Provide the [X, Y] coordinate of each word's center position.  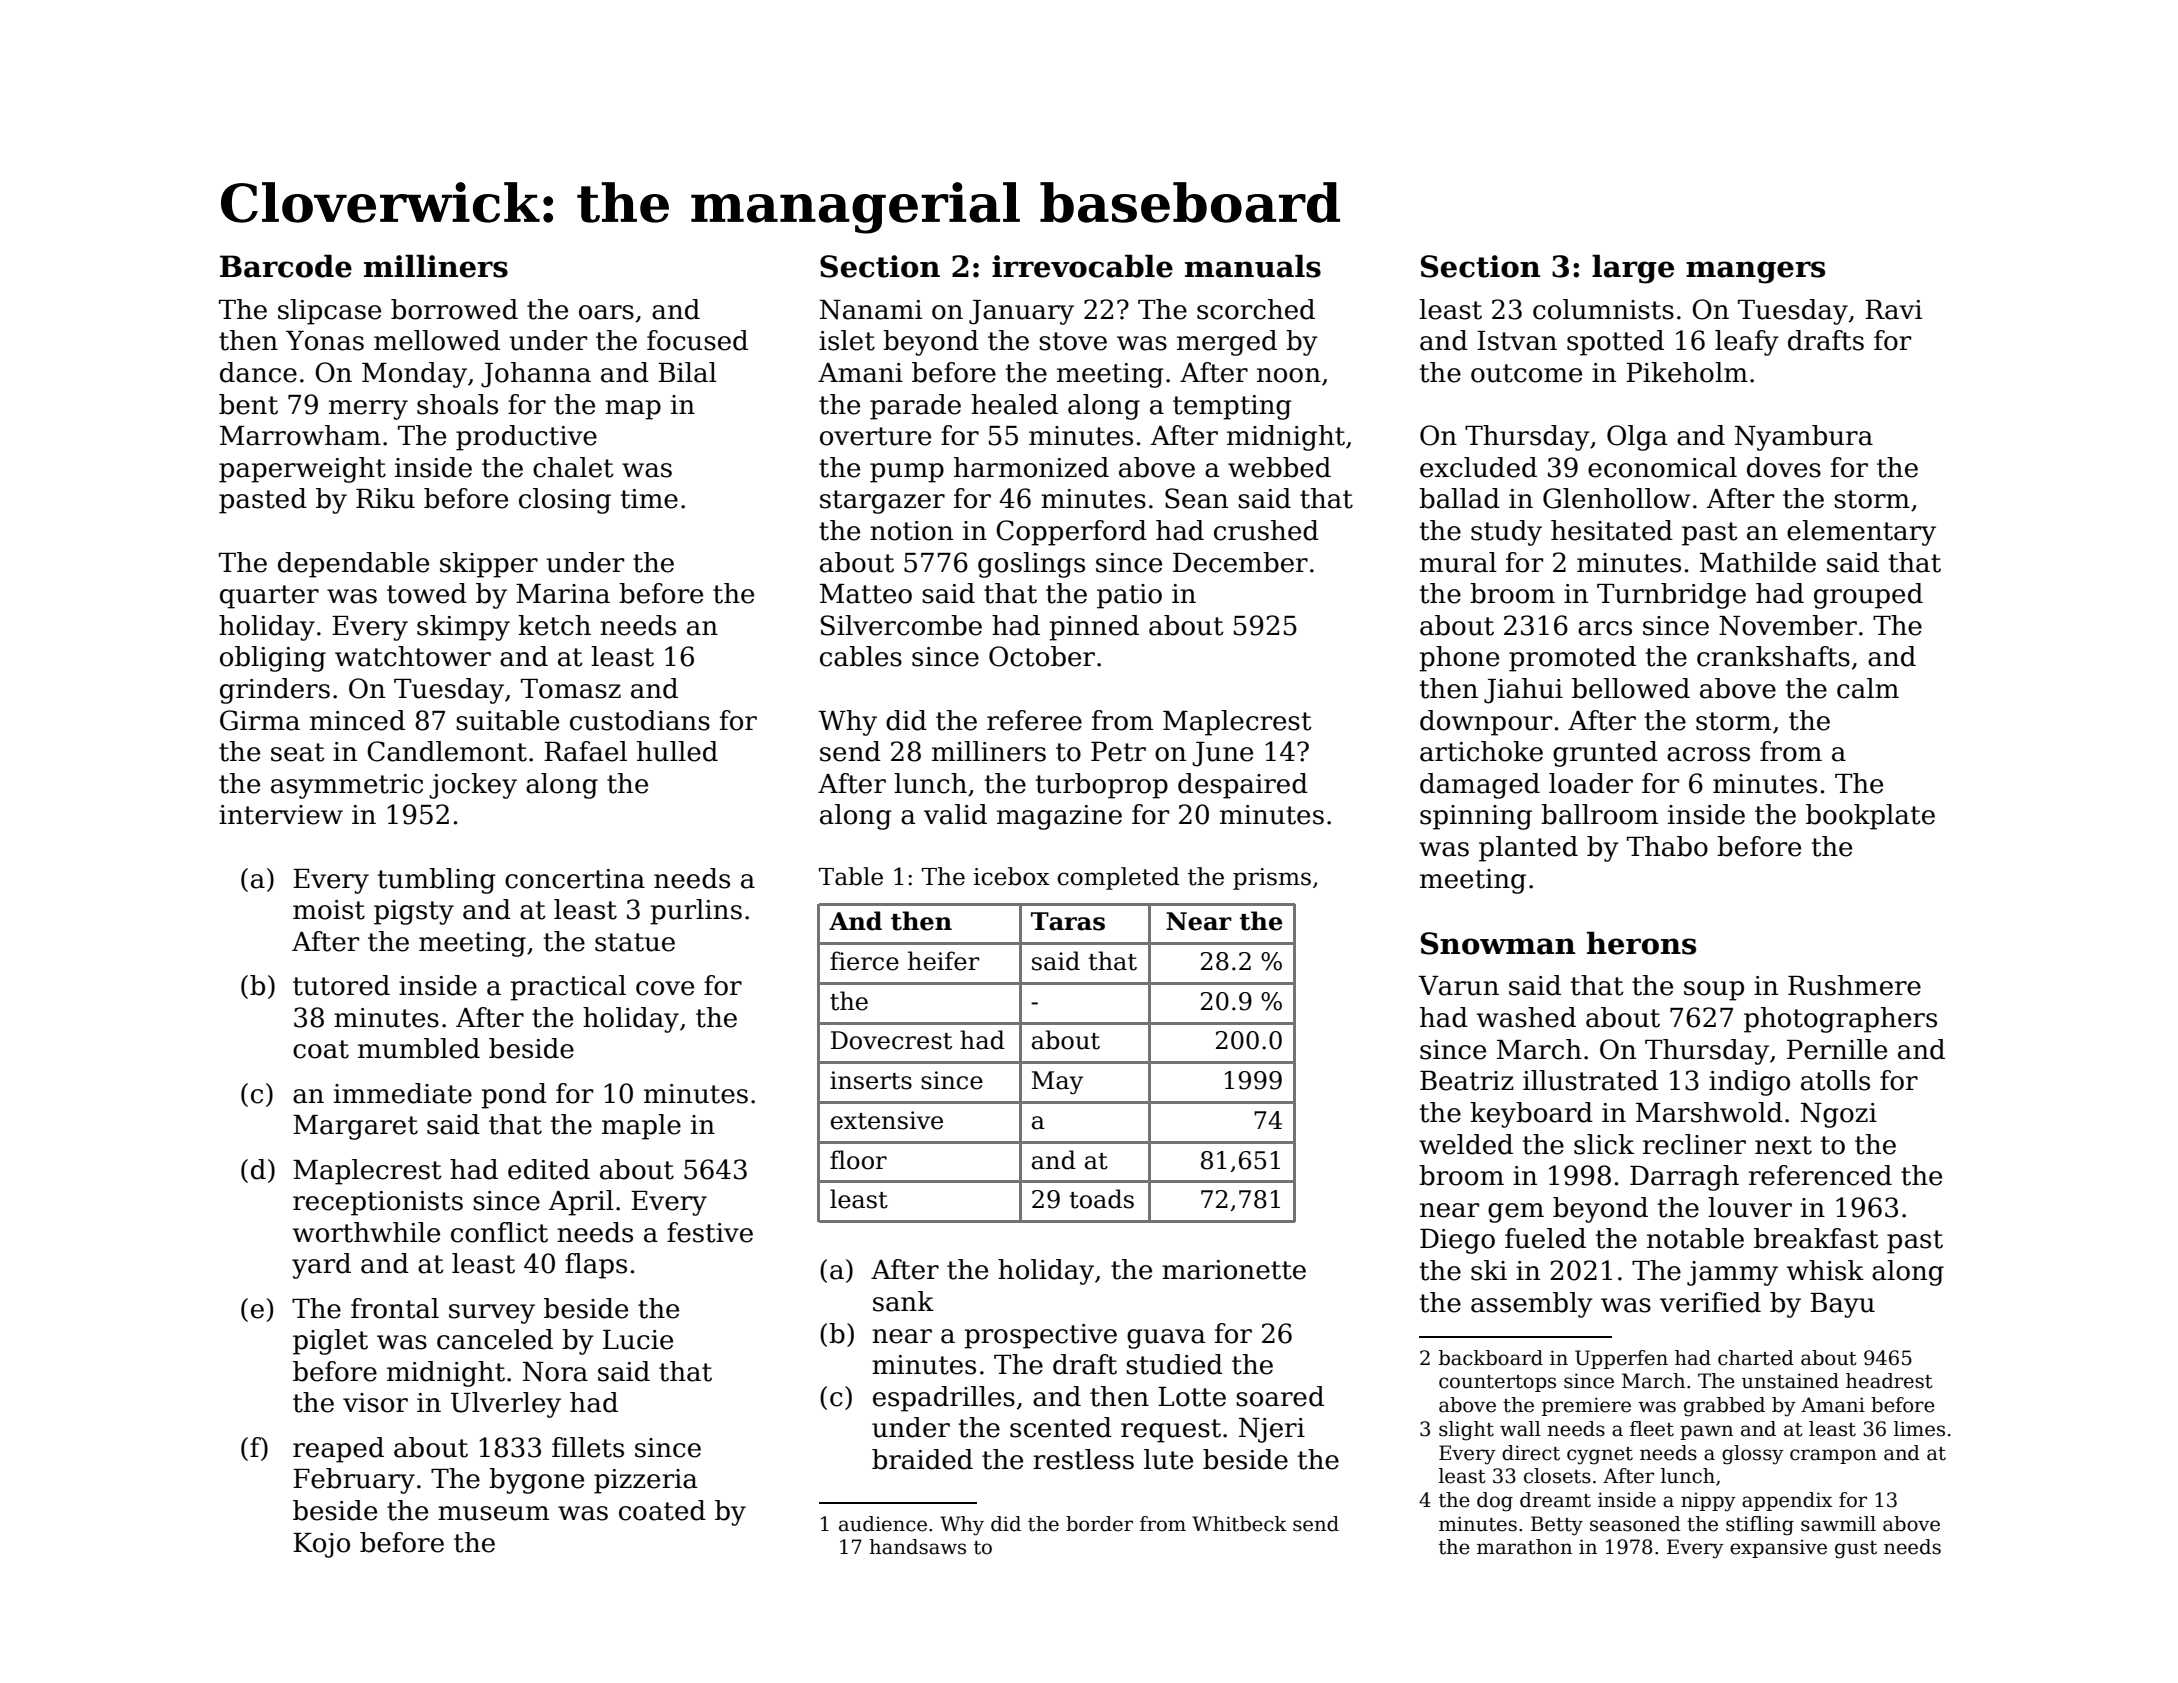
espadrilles [944, 1399]
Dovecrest [891, 1040]
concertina [575, 879]
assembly [1532, 1305]
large [1633, 269]
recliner [1694, 1144]
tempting [1232, 407]
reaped [338, 1450]
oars [606, 312]
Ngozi [1839, 1115]
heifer [943, 961]
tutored [341, 985]
